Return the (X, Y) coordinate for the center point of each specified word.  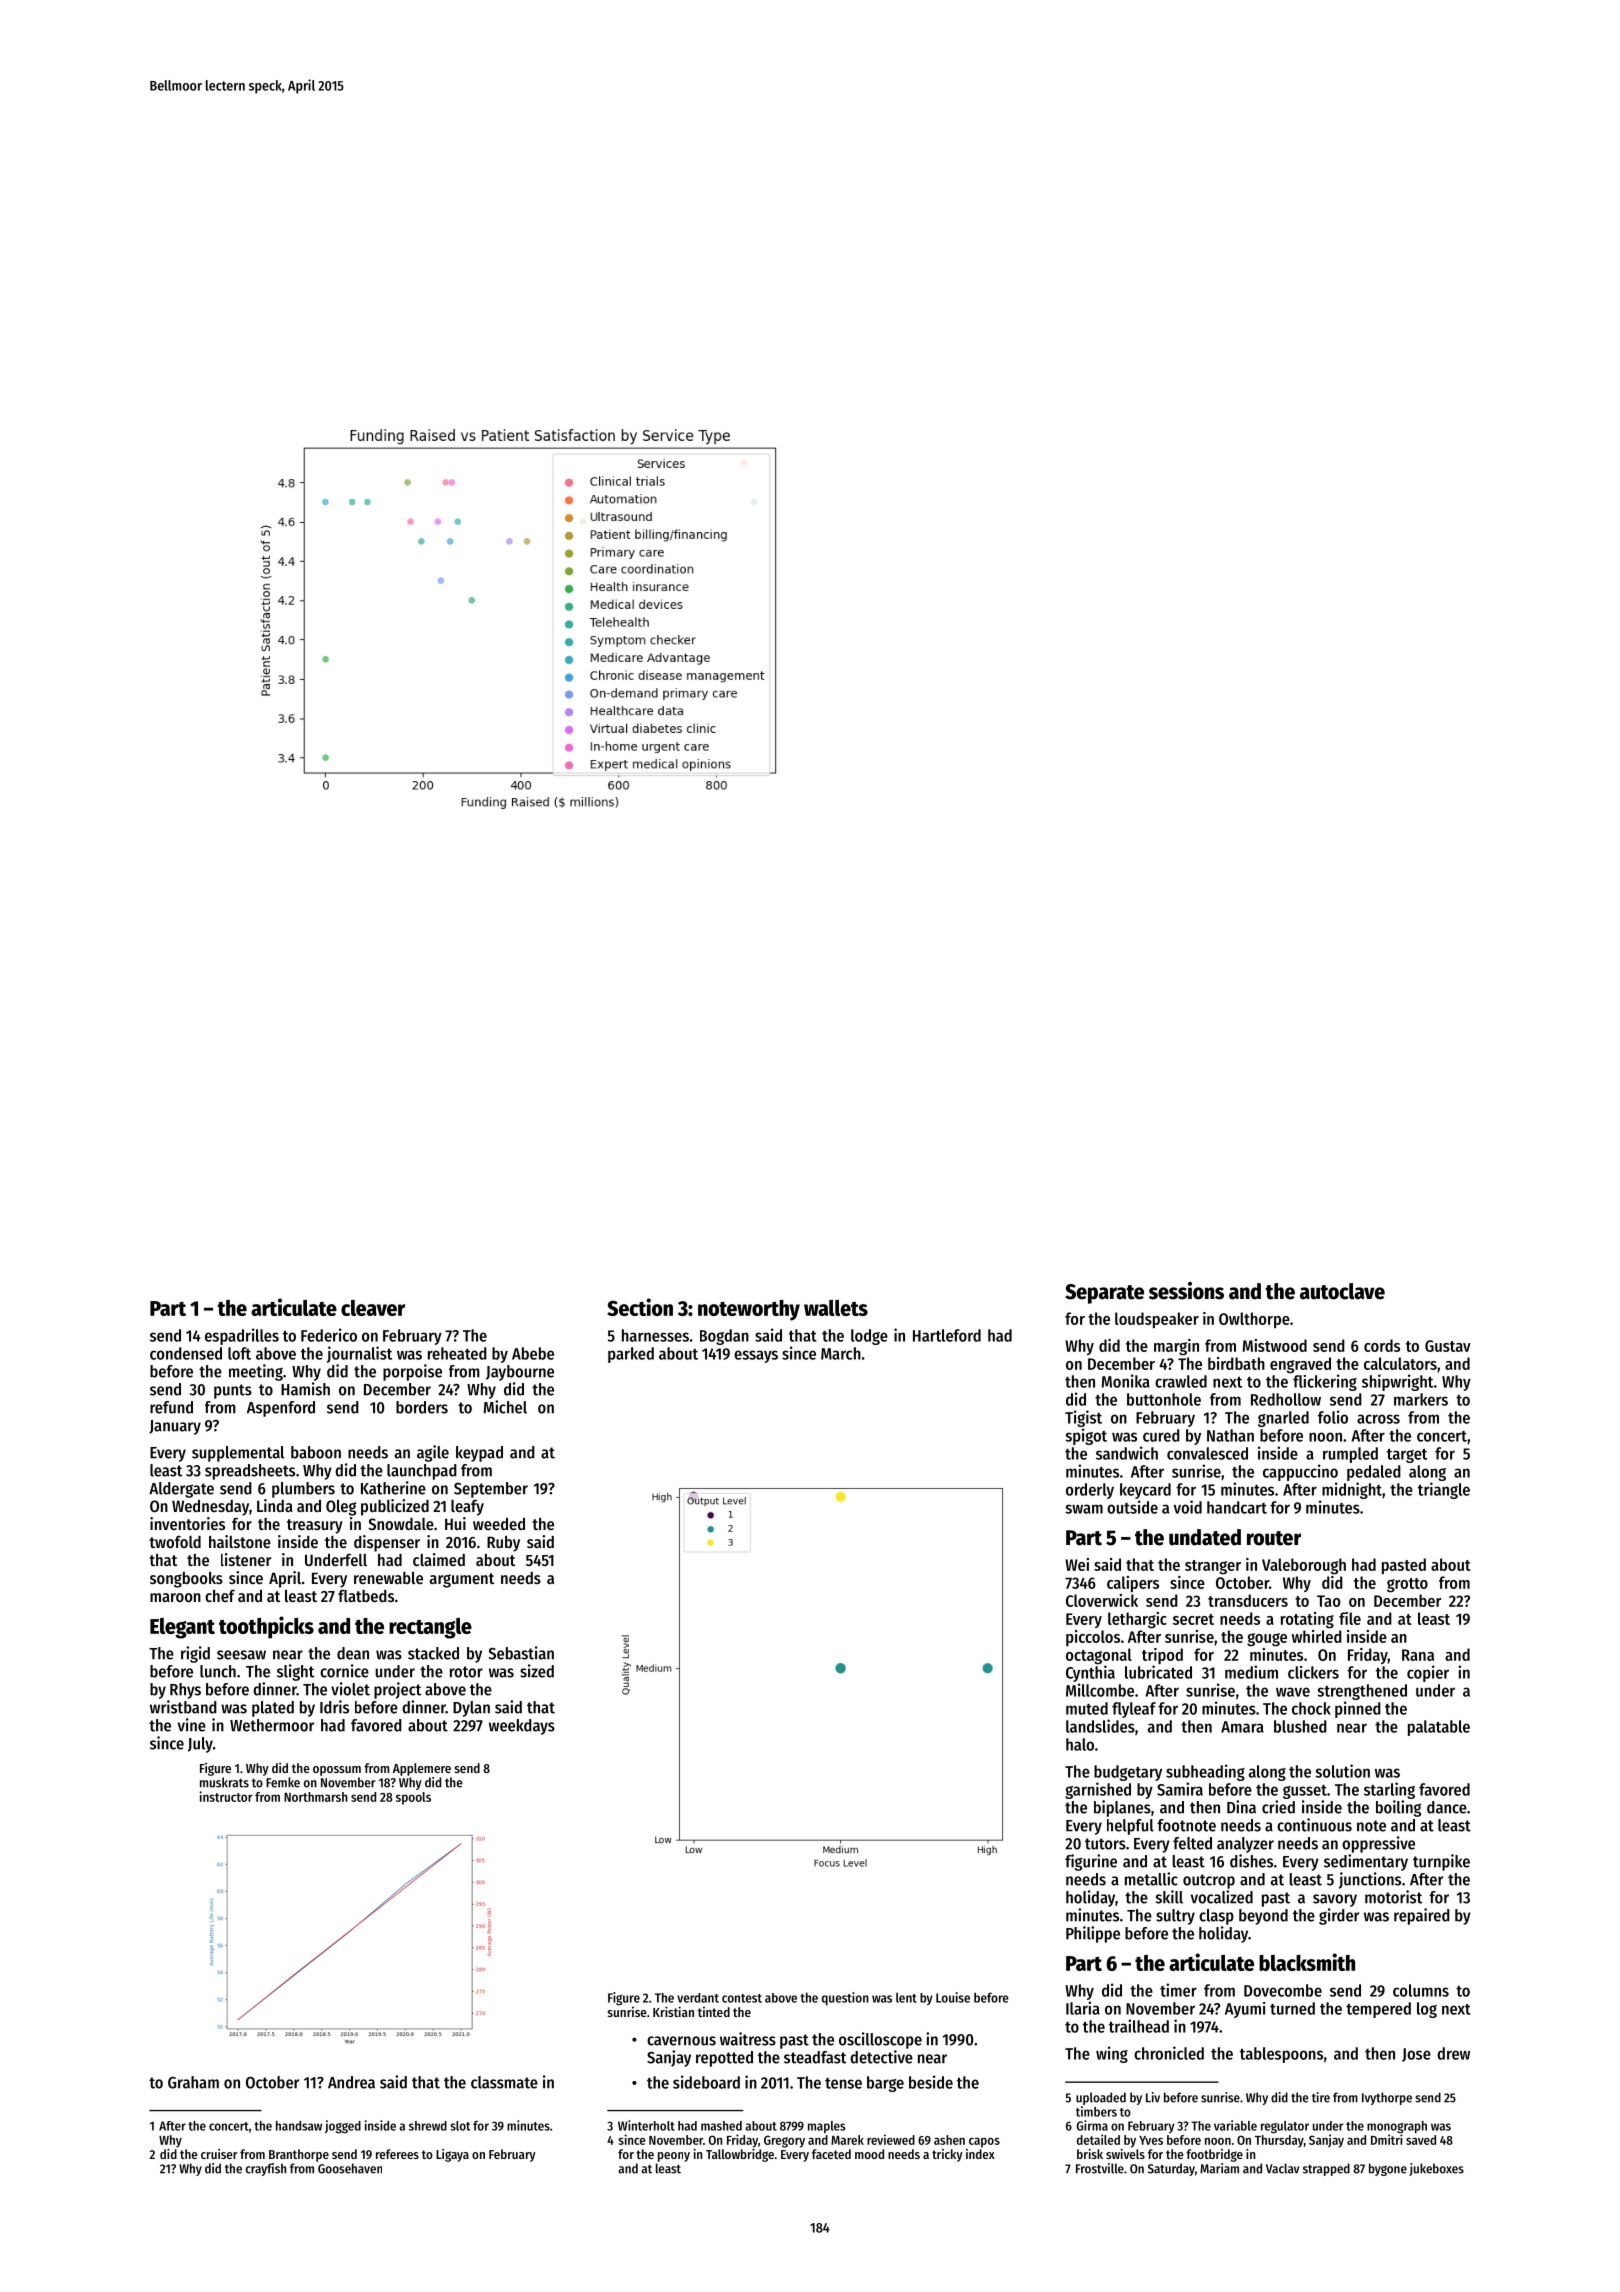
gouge (1267, 1640)
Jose (1416, 2055)
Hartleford (947, 1335)
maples (826, 2127)
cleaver (373, 1308)
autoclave (1342, 1291)
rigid (195, 1654)
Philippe (1093, 1934)
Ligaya (452, 2155)
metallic (1151, 1879)
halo (1080, 1744)
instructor (226, 1796)
